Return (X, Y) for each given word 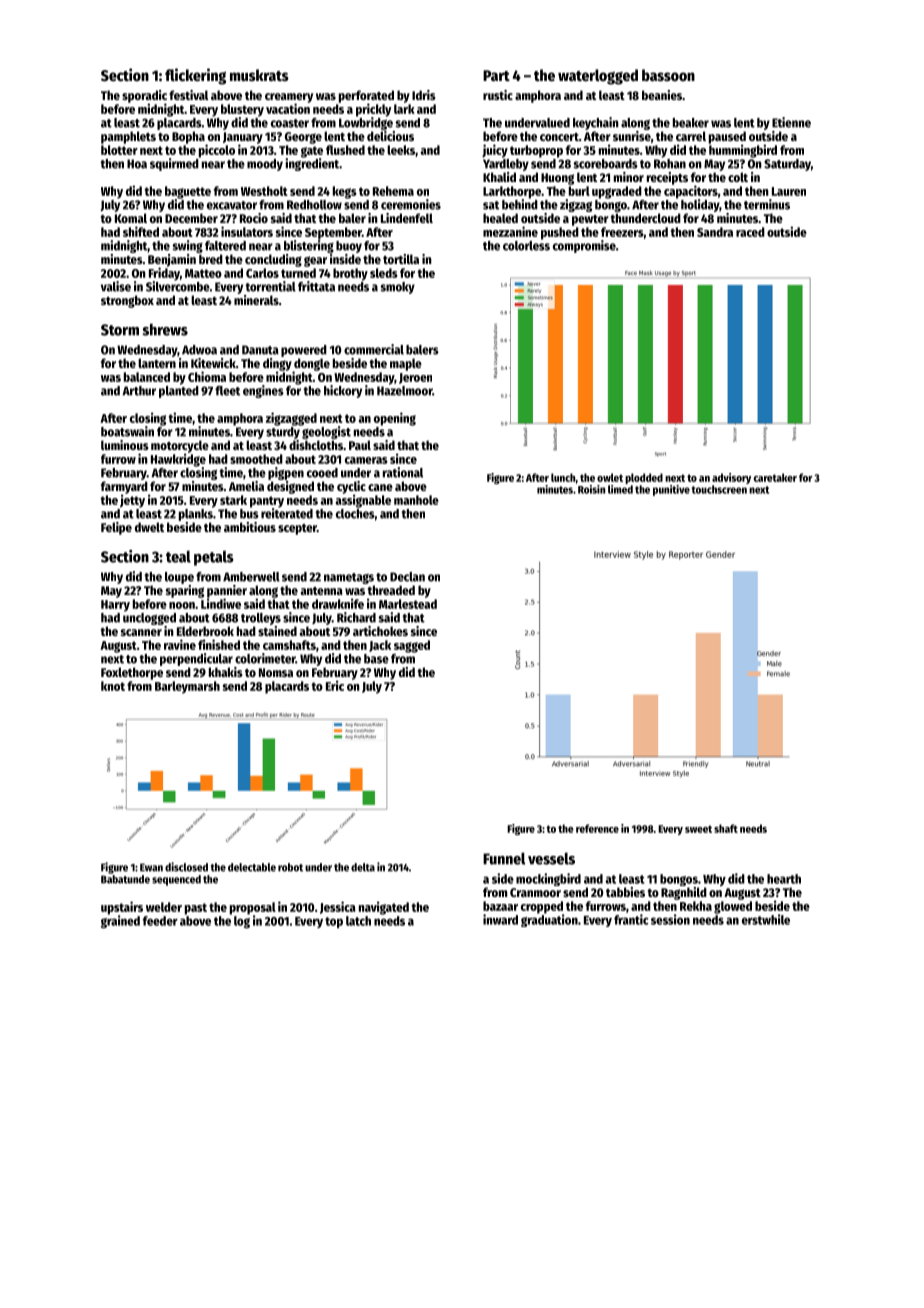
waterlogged (598, 77)
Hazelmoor (404, 391)
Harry (115, 606)
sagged (412, 646)
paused (727, 137)
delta (363, 867)
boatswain (127, 431)
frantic (631, 919)
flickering (195, 76)
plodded (644, 478)
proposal (253, 908)
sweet (698, 829)
